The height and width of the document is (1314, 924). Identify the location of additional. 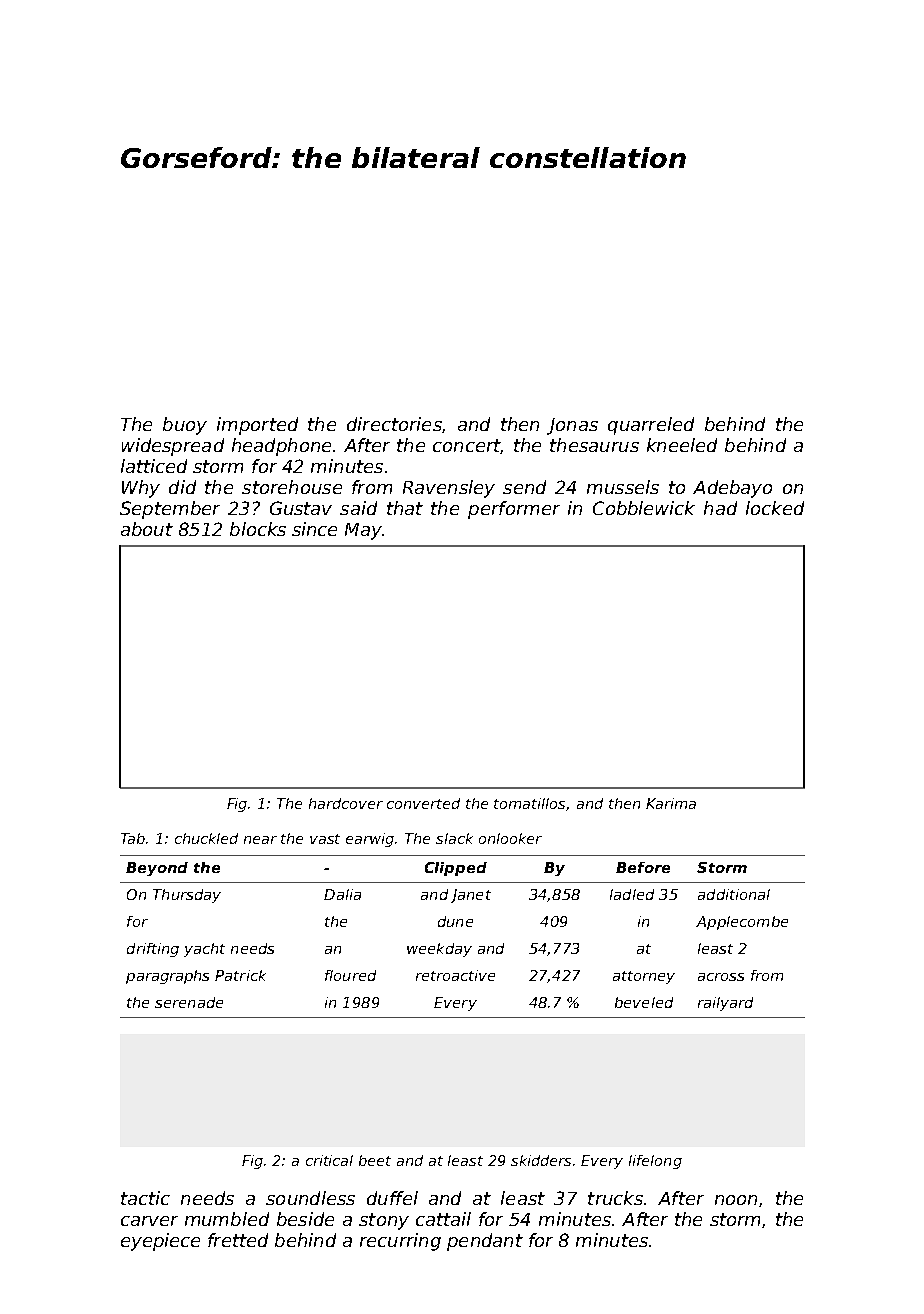
(734, 894).
